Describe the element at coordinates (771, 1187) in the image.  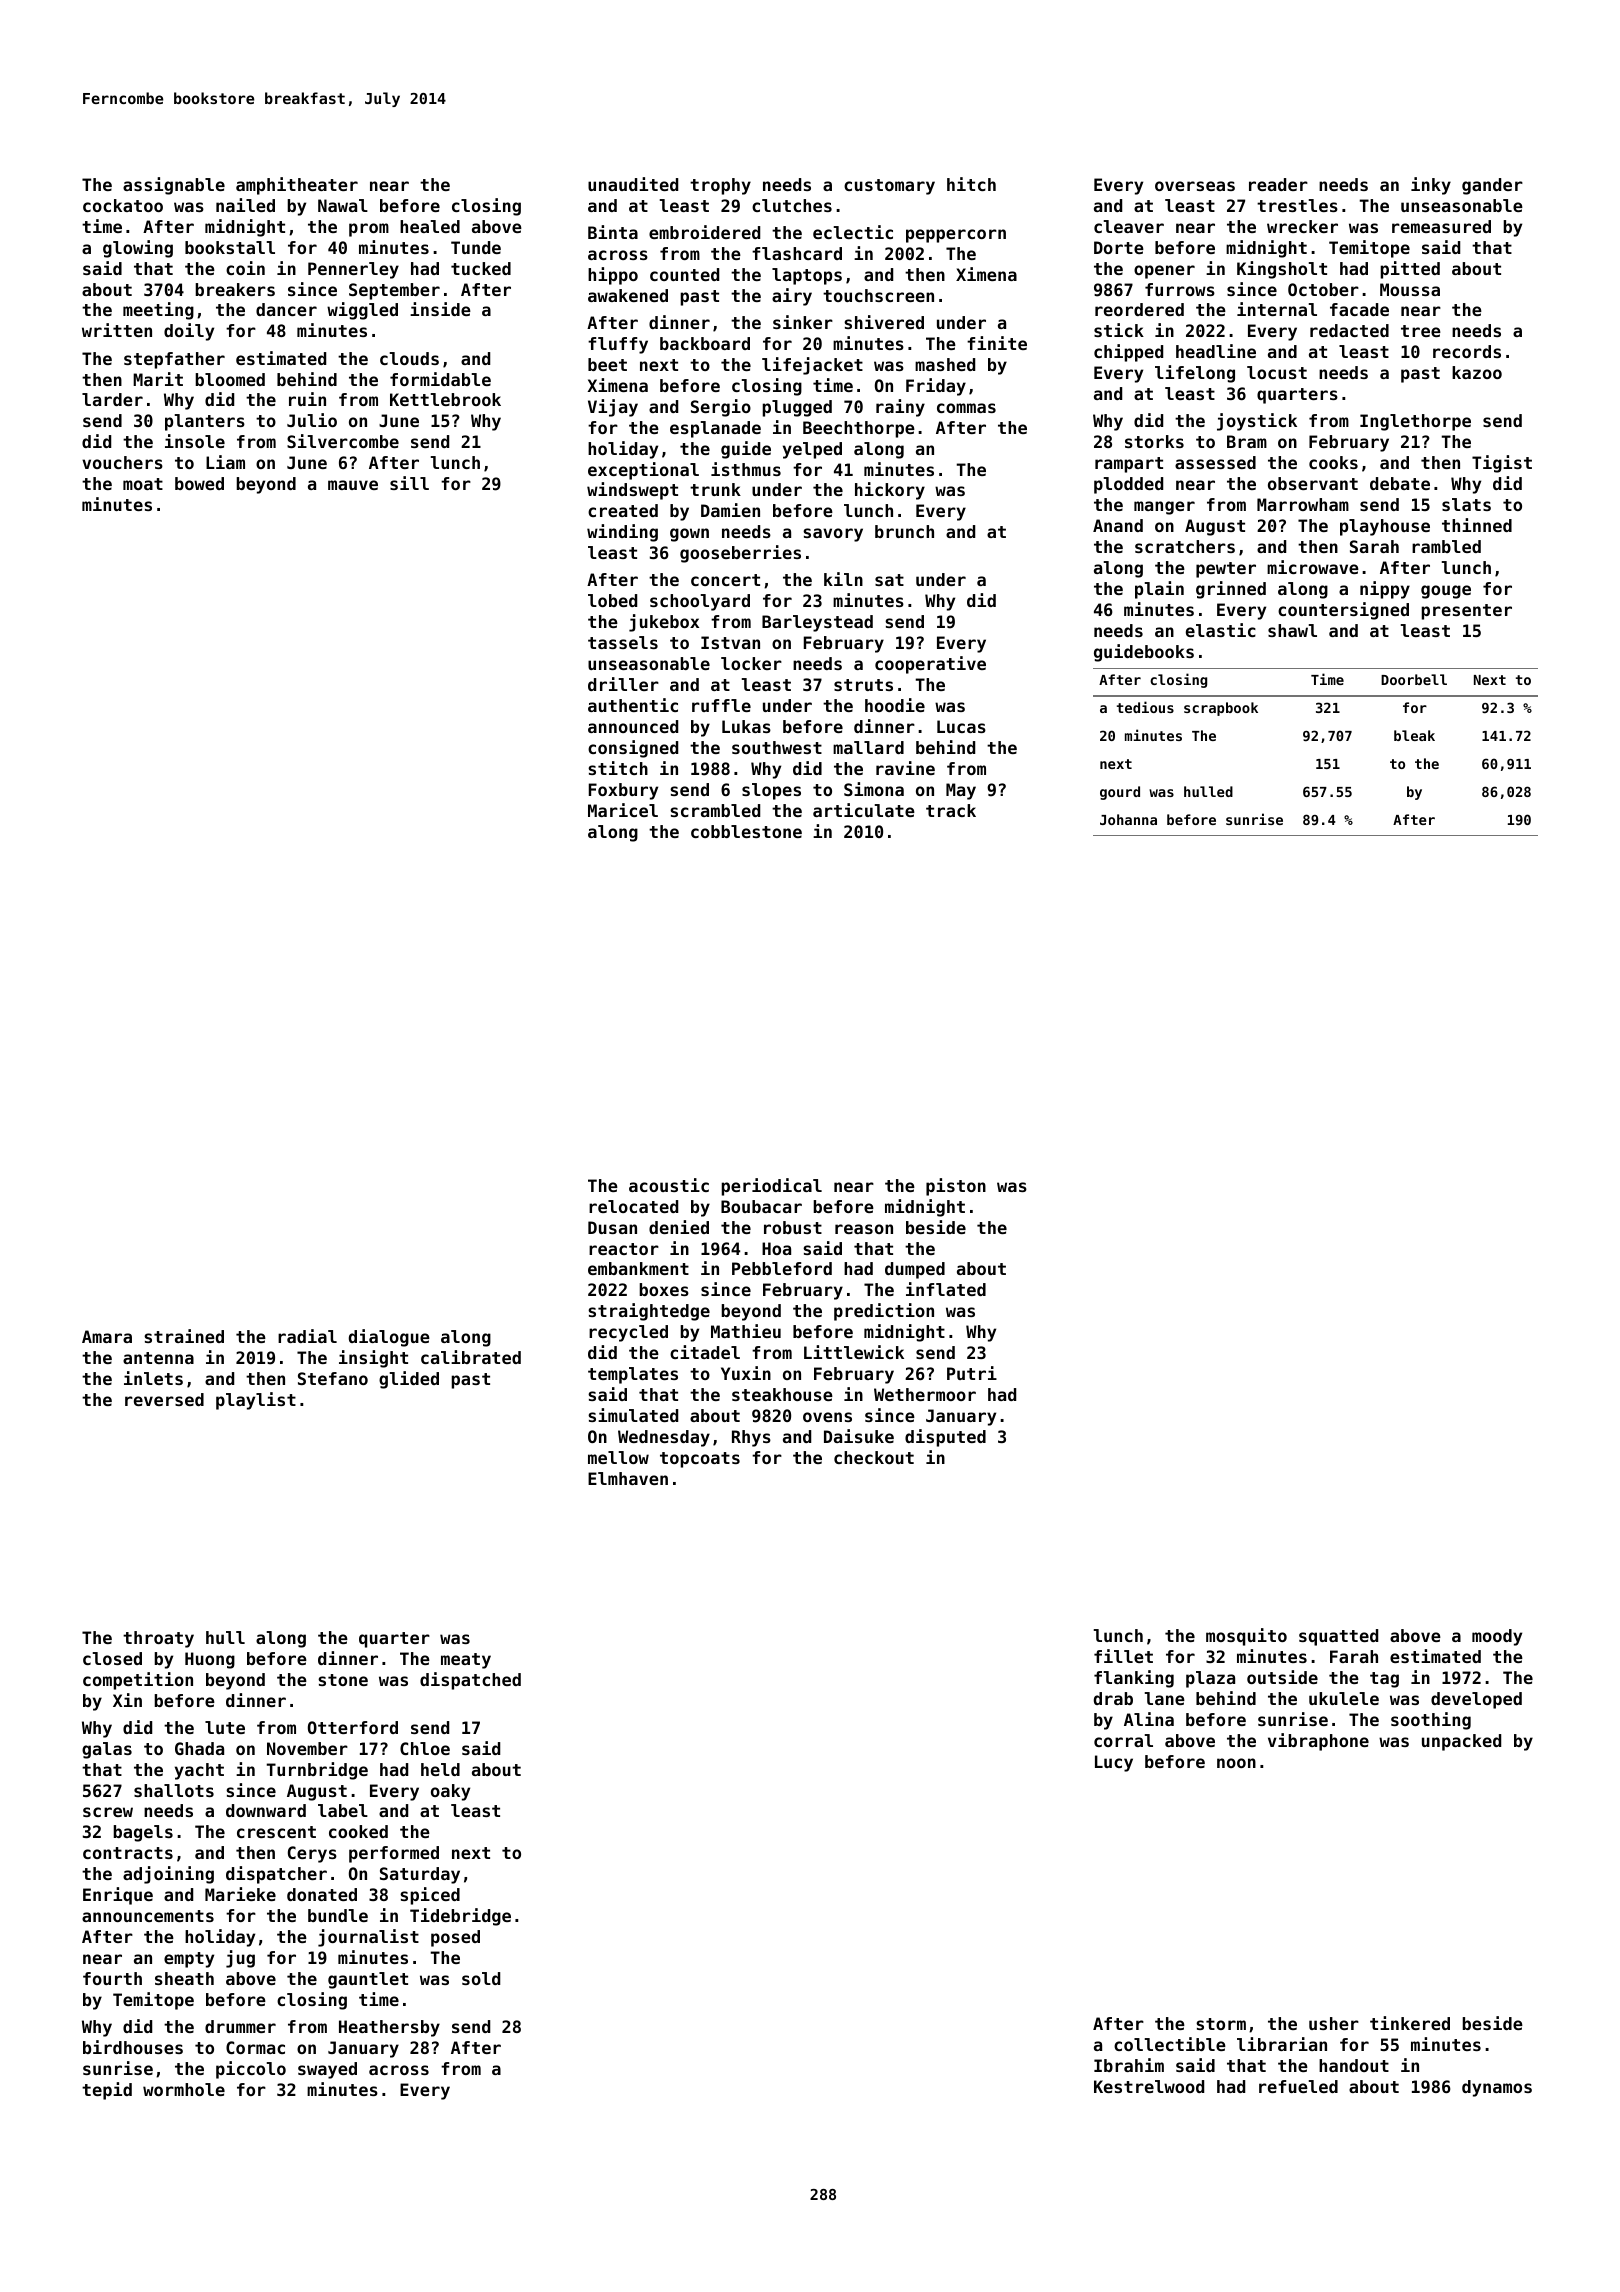
I see `periodical` at that location.
